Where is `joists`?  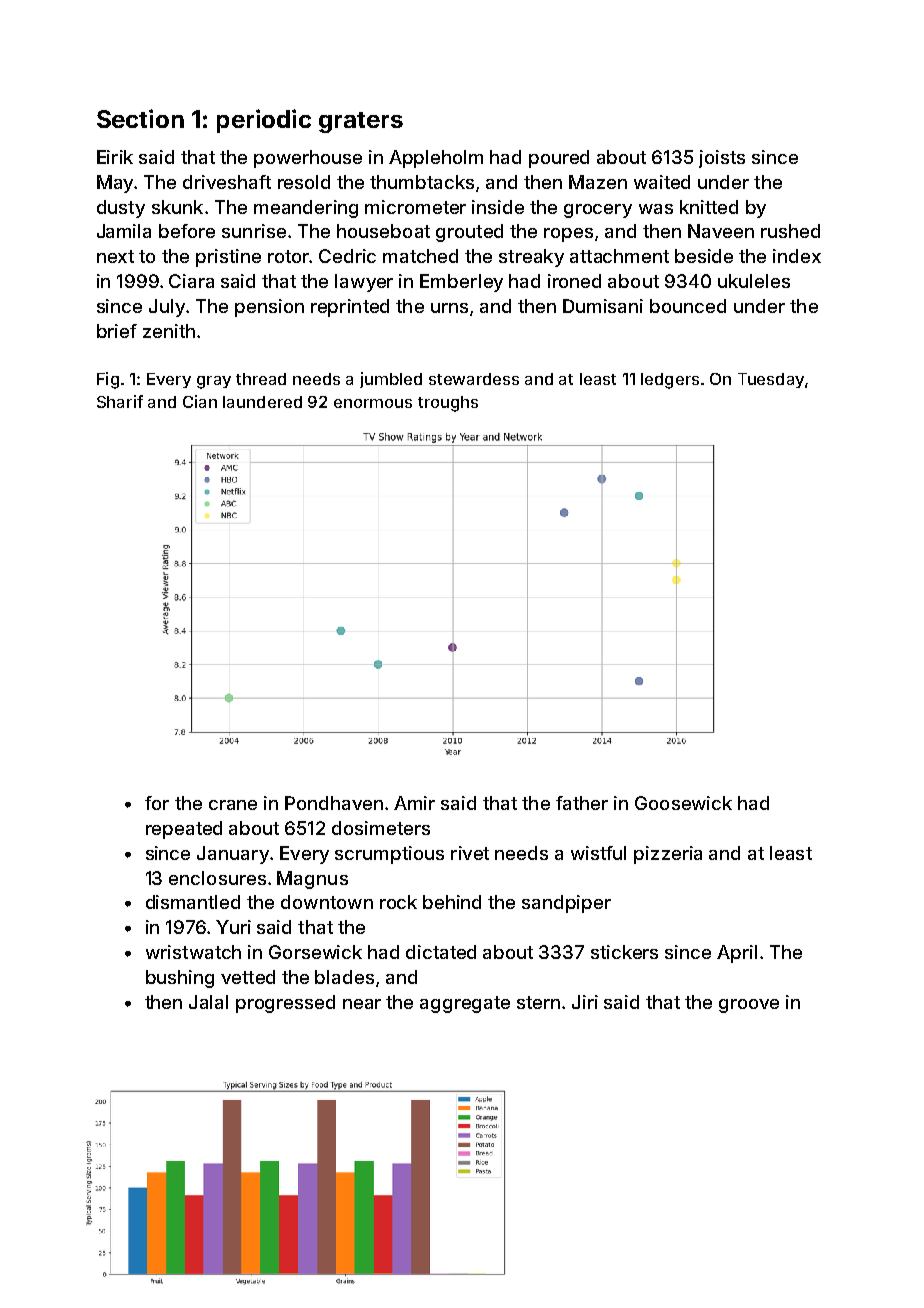 joists is located at coordinates (722, 159).
